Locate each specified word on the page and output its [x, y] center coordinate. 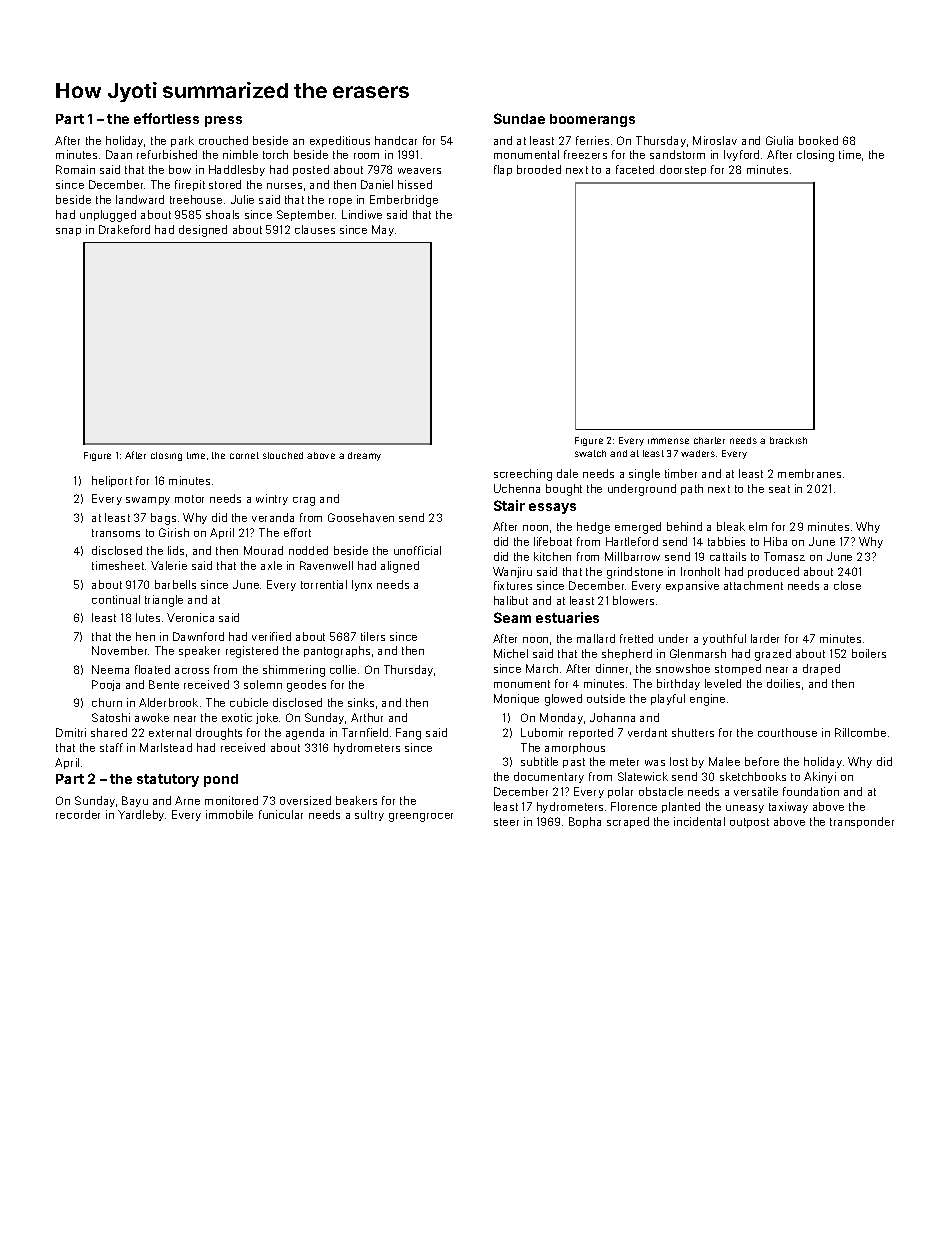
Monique [516, 699]
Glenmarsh [698, 653]
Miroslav [715, 140]
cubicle [249, 702]
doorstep [683, 170]
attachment [753, 585]
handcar [396, 140]
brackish [788, 440]
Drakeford [124, 229]
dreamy [364, 456]
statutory [168, 780]
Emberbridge [404, 201]
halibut [511, 600]
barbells [175, 584]
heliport [112, 481]
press [223, 121]
